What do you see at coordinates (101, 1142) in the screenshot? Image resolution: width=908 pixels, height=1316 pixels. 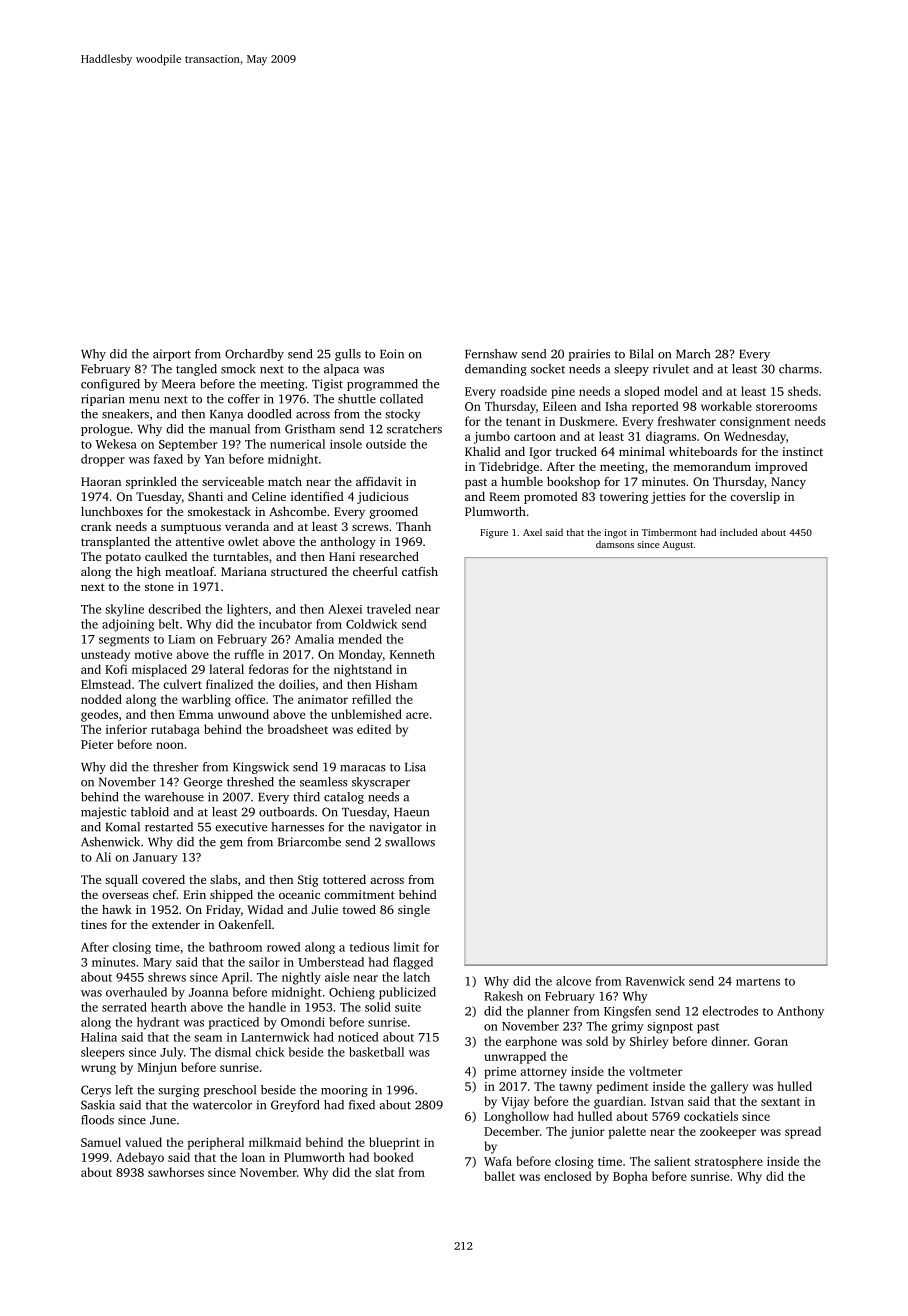 I see `Samuel` at bounding box center [101, 1142].
